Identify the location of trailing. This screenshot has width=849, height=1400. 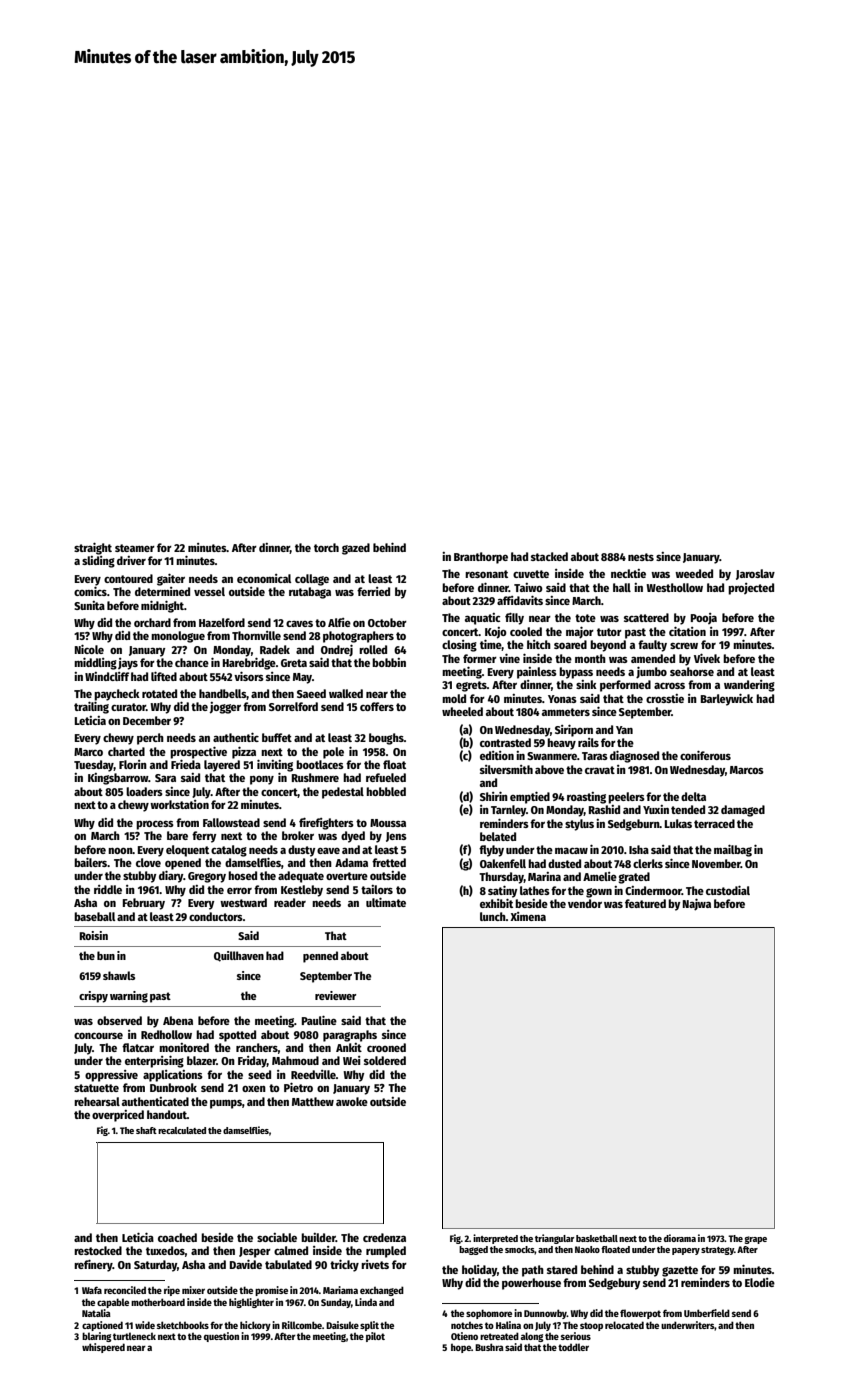
(91, 707).
